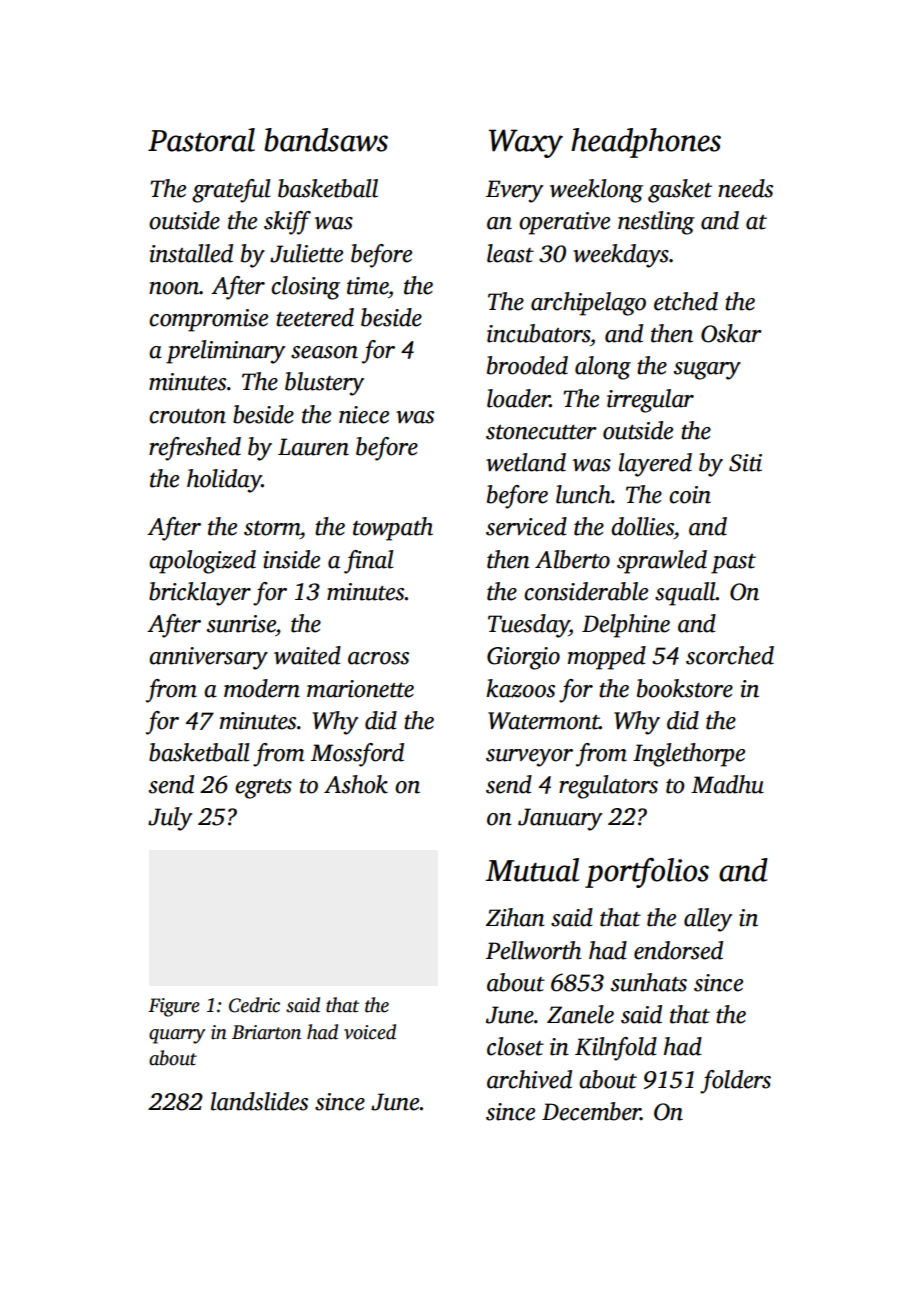  What do you see at coordinates (326, 140) in the screenshot?
I see `bandsaws` at bounding box center [326, 140].
